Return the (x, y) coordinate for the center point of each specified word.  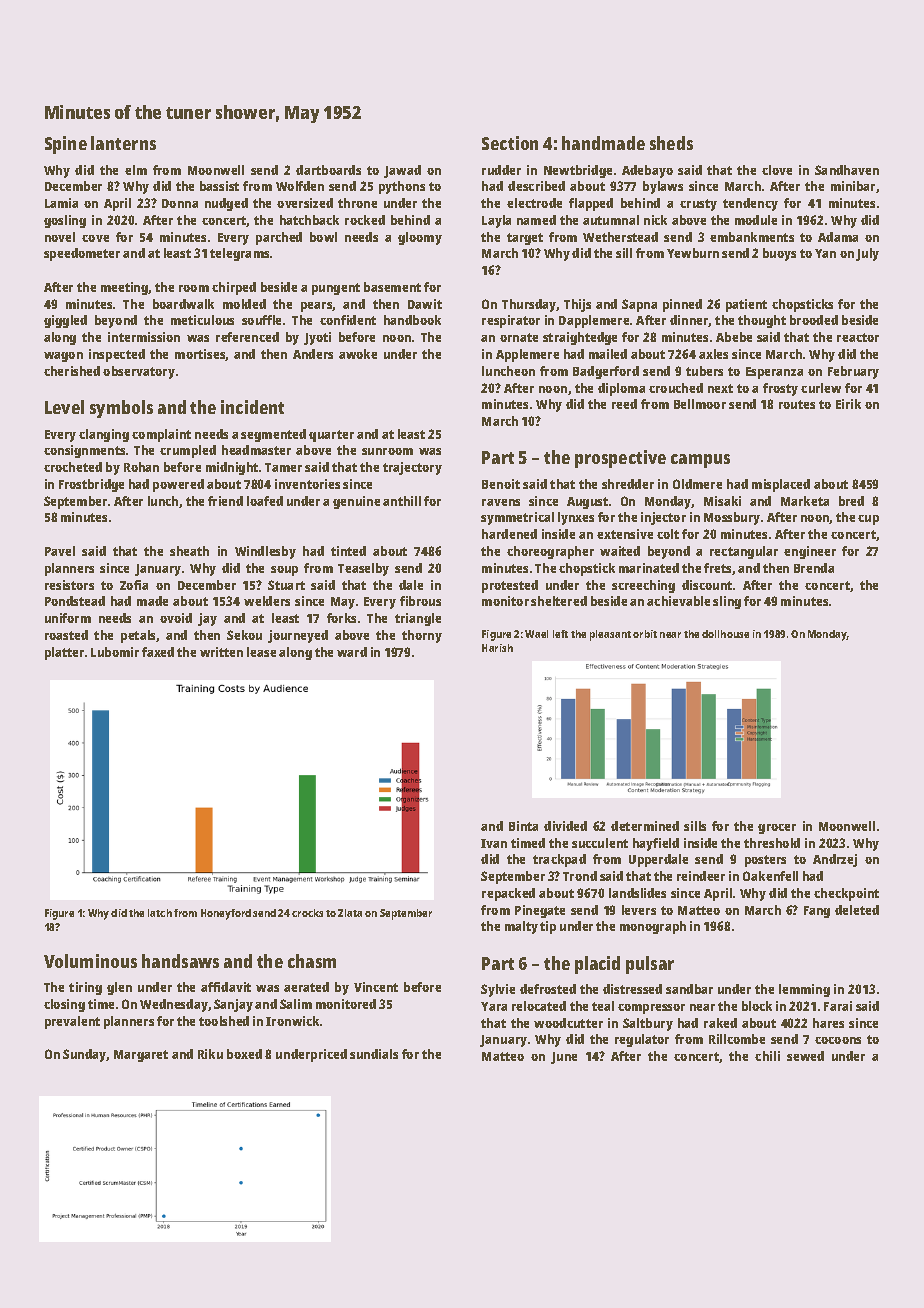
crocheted (73, 467)
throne (357, 203)
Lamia (61, 203)
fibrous (420, 601)
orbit (645, 634)
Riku (210, 1054)
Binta (523, 826)
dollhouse (725, 634)
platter (64, 653)
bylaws (663, 187)
